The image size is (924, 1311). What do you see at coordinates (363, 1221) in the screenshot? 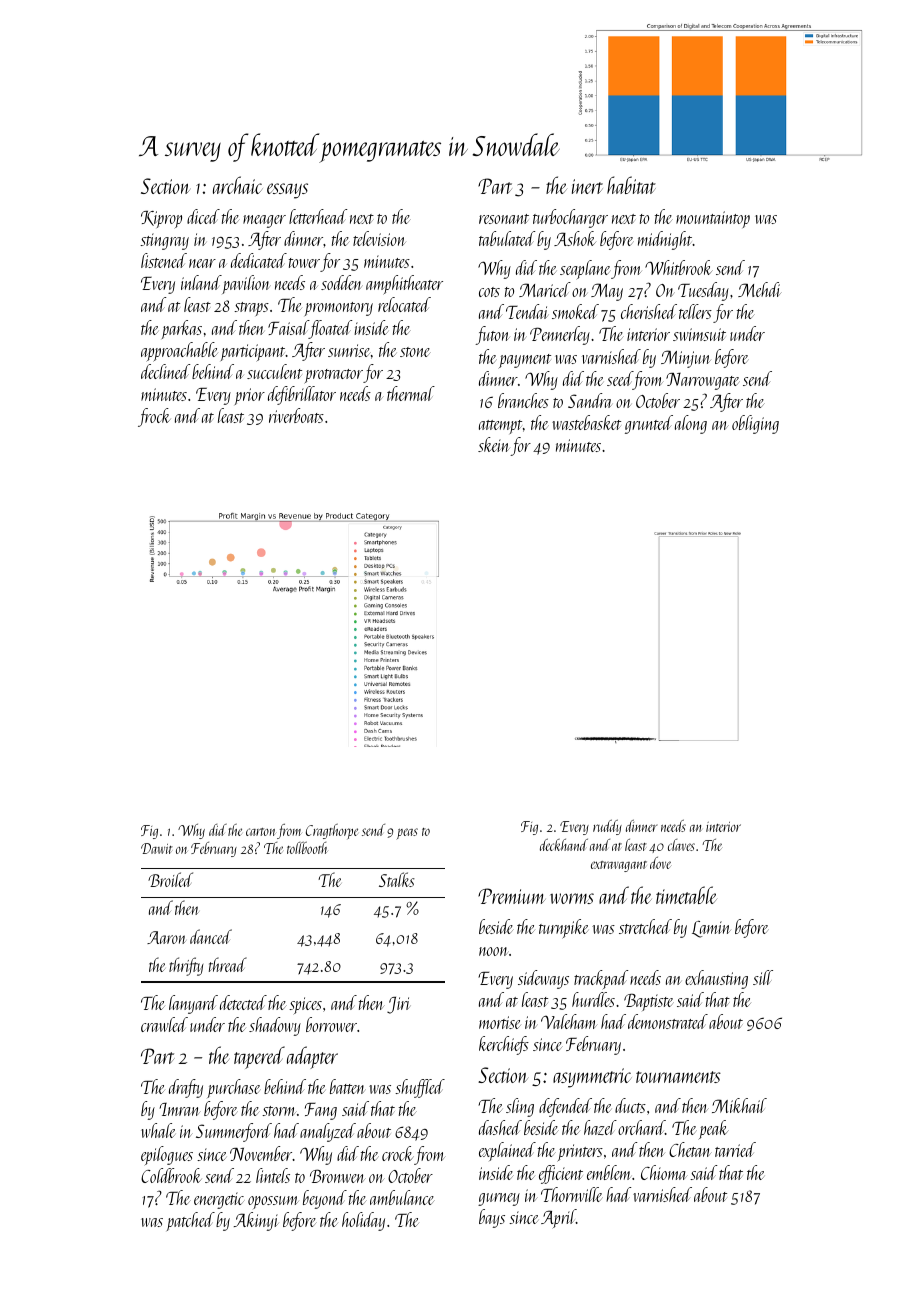
I see `holiday` at bounding box center [363, 1221].
